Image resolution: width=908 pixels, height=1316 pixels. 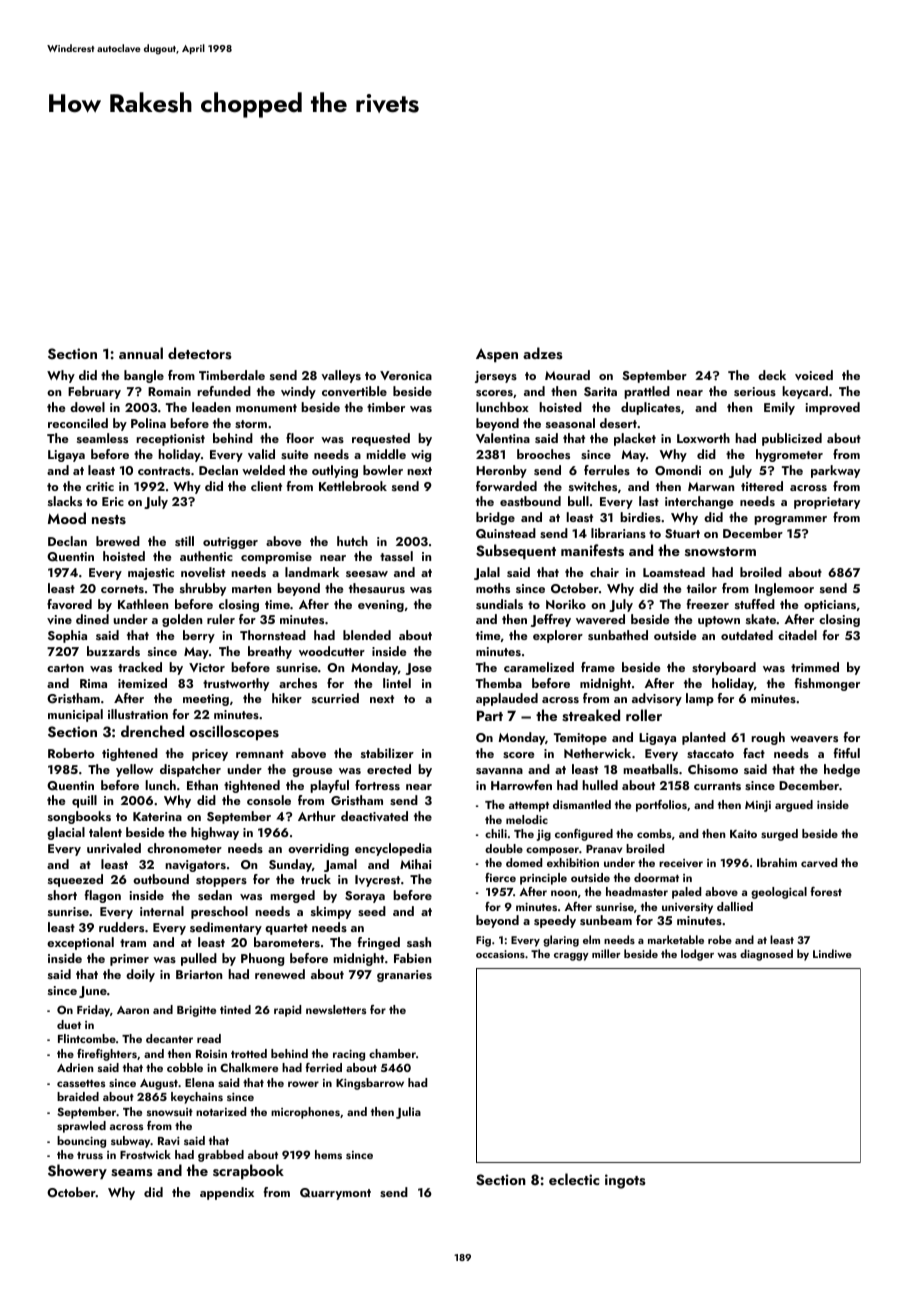 I want to click on tinted, so click(x=235, y=1009).
